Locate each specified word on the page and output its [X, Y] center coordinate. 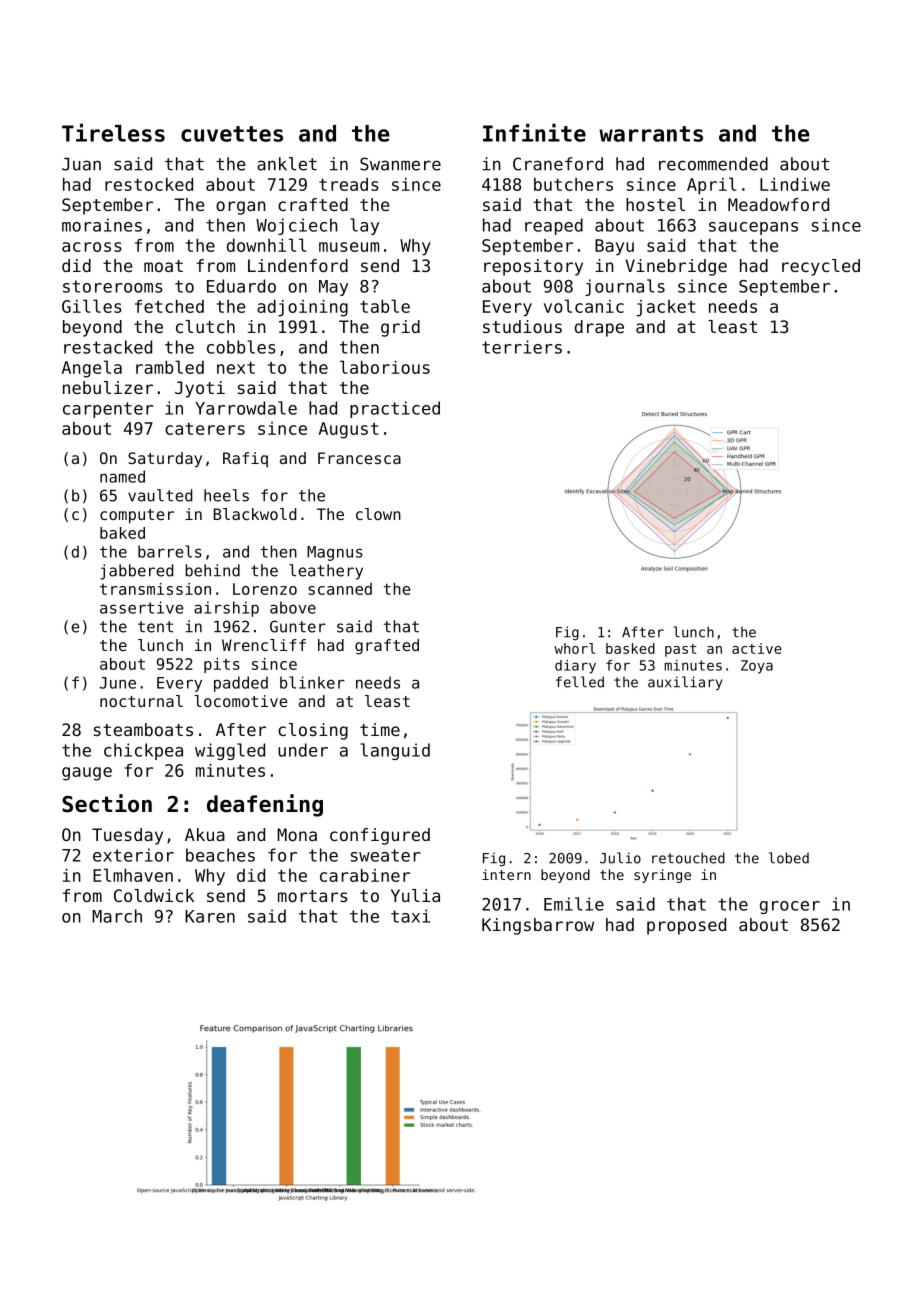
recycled [821, 267]
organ [241, 208]
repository [533, 267]
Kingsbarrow [538, 926]
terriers [522, 347]
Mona [297, 834]
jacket [666, 308]
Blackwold [255, 514]
